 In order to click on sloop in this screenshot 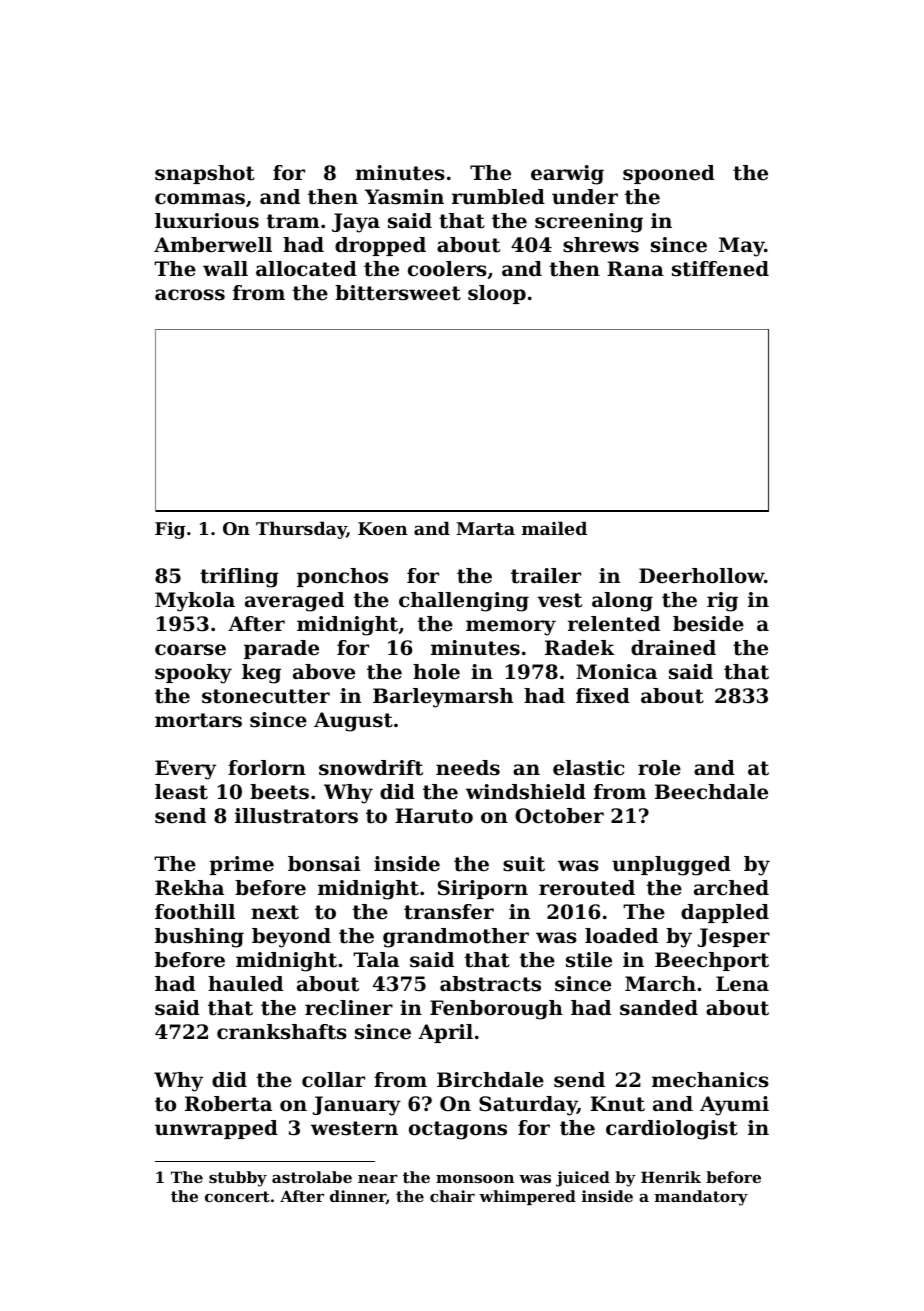, I will do `click(497, 294)`.
